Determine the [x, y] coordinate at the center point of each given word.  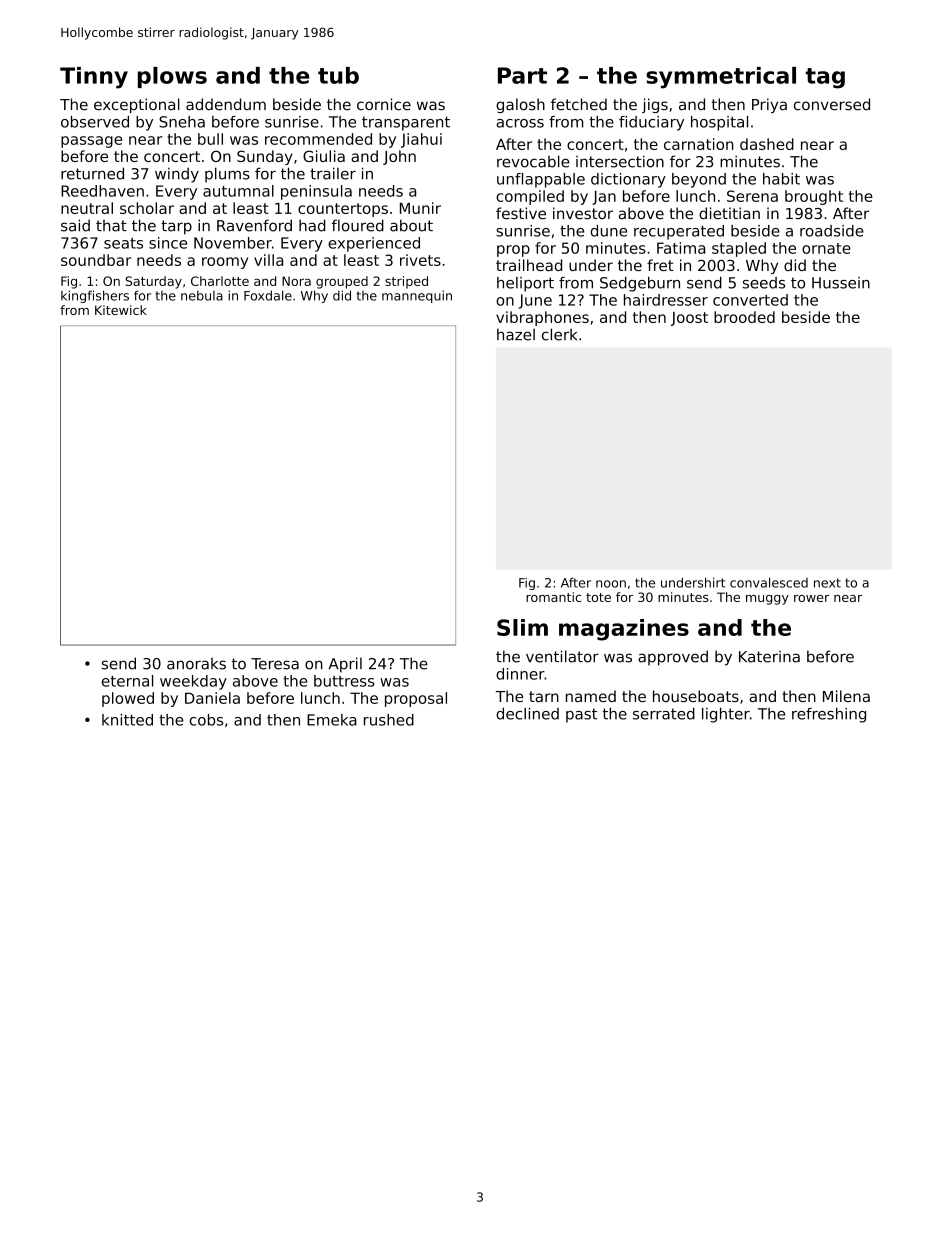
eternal [127, 681]
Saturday [153, 282]
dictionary [628, 180]
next [827, 583]
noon [611, 584]
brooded [744, 317]
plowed [128, 699]
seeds [764, 283]
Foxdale [268, 295]
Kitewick [121, 310]
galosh [520, 105]
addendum [226, 104]
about [411, 225]
